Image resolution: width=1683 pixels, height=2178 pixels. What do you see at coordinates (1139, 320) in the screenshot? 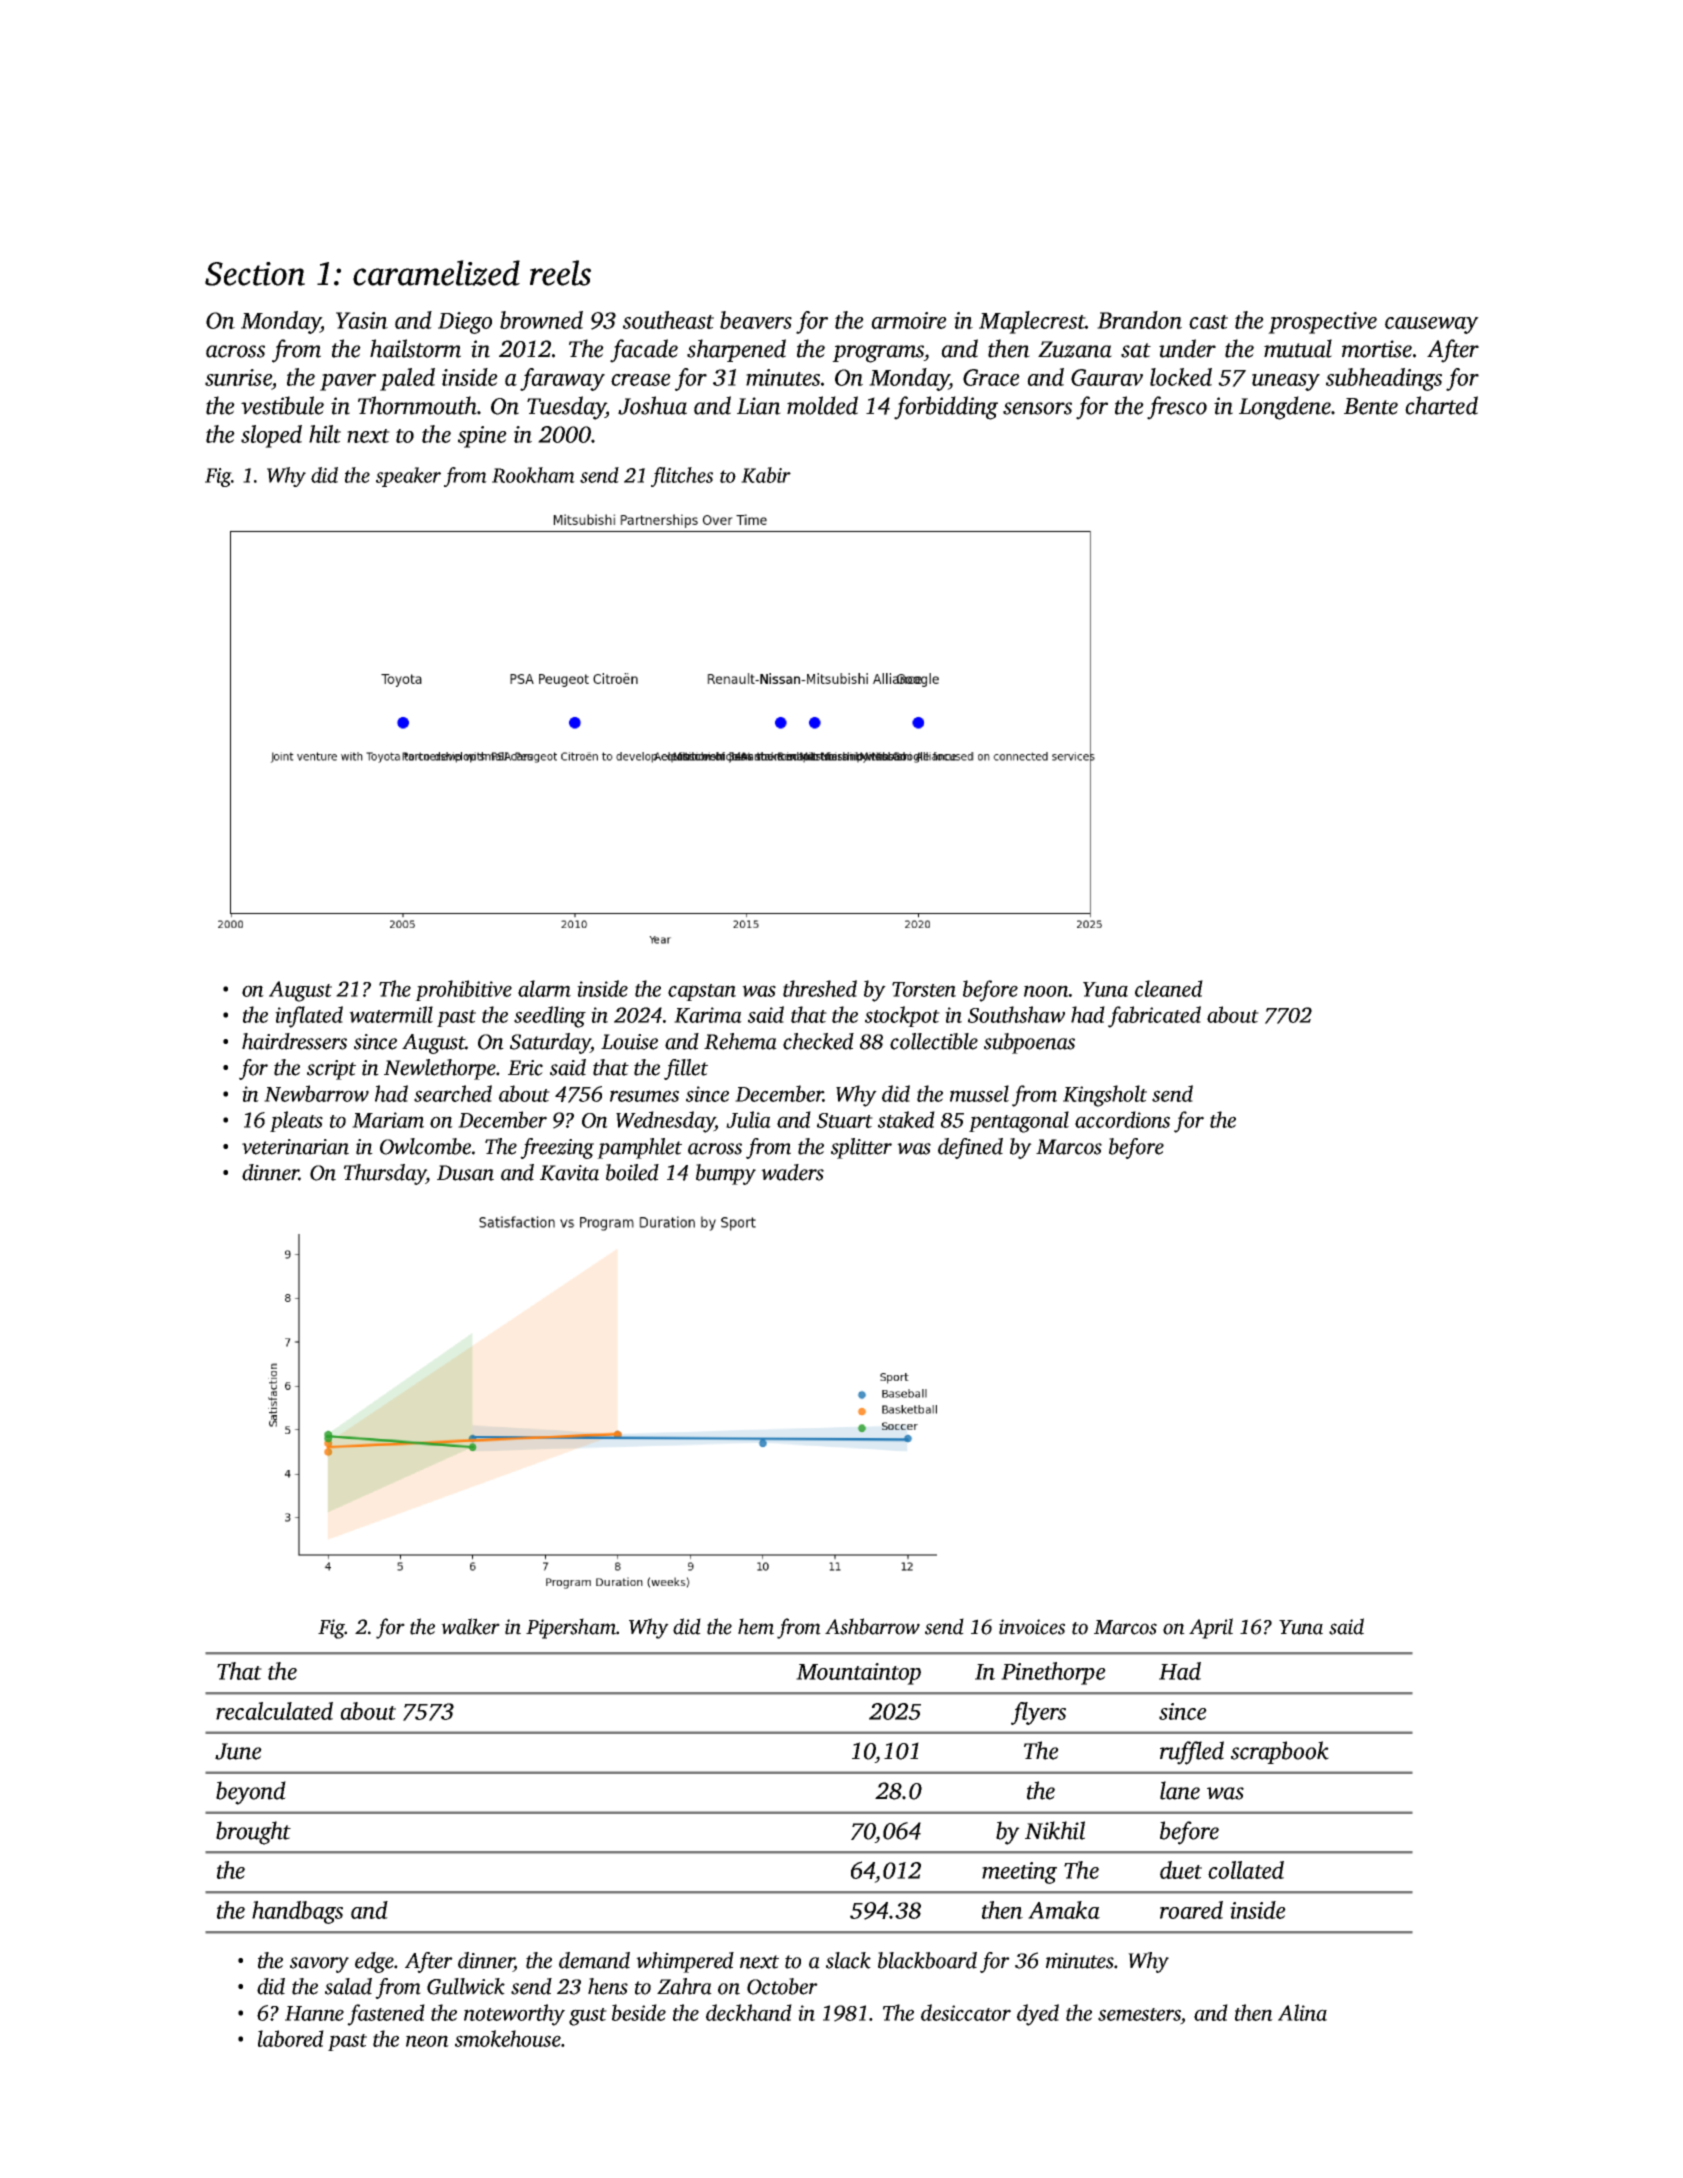
I see `Brandon` at bounding box center [1139, 320].
